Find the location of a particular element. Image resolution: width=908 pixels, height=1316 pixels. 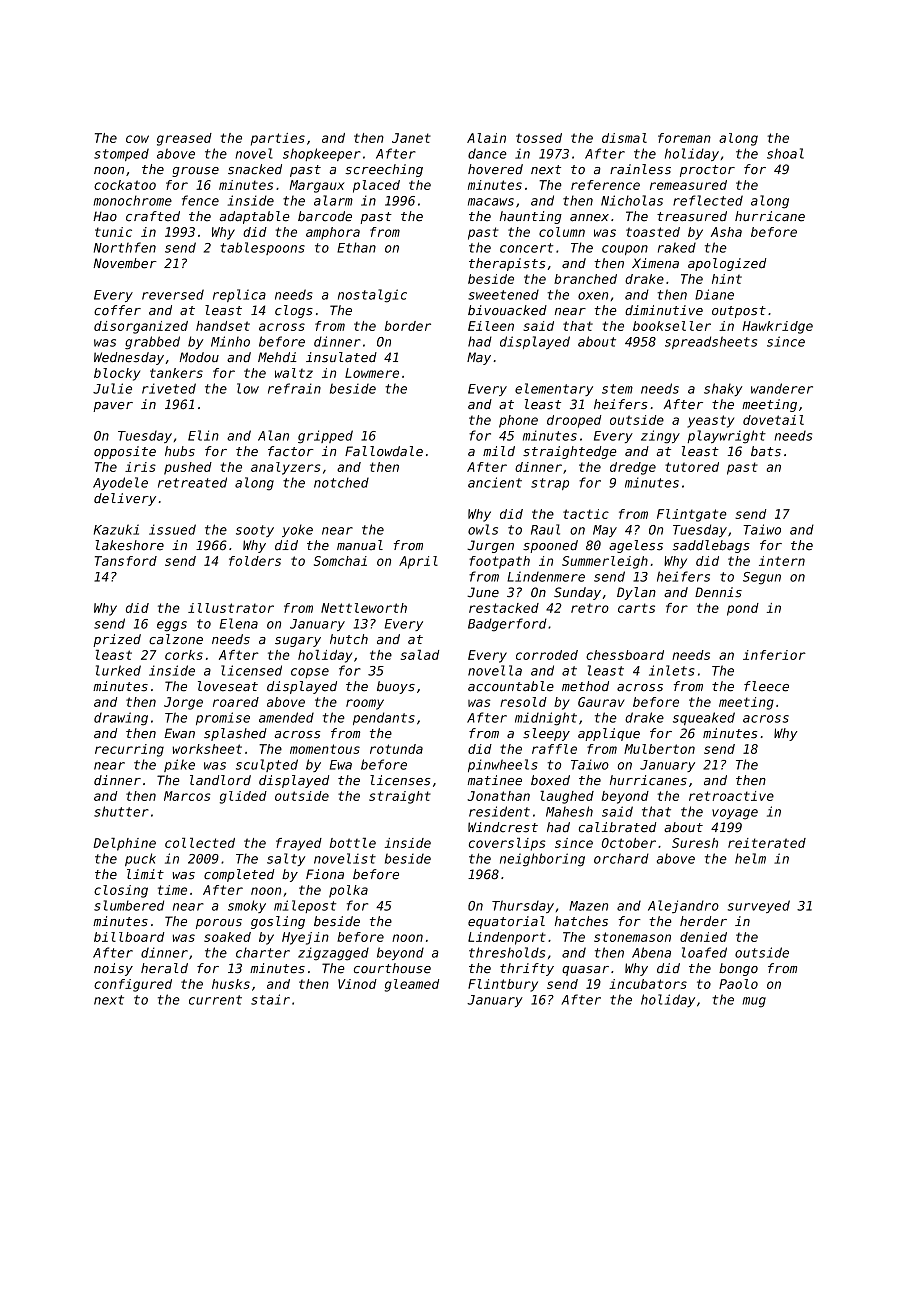

Tansford is located at coordinates (126, 561).
